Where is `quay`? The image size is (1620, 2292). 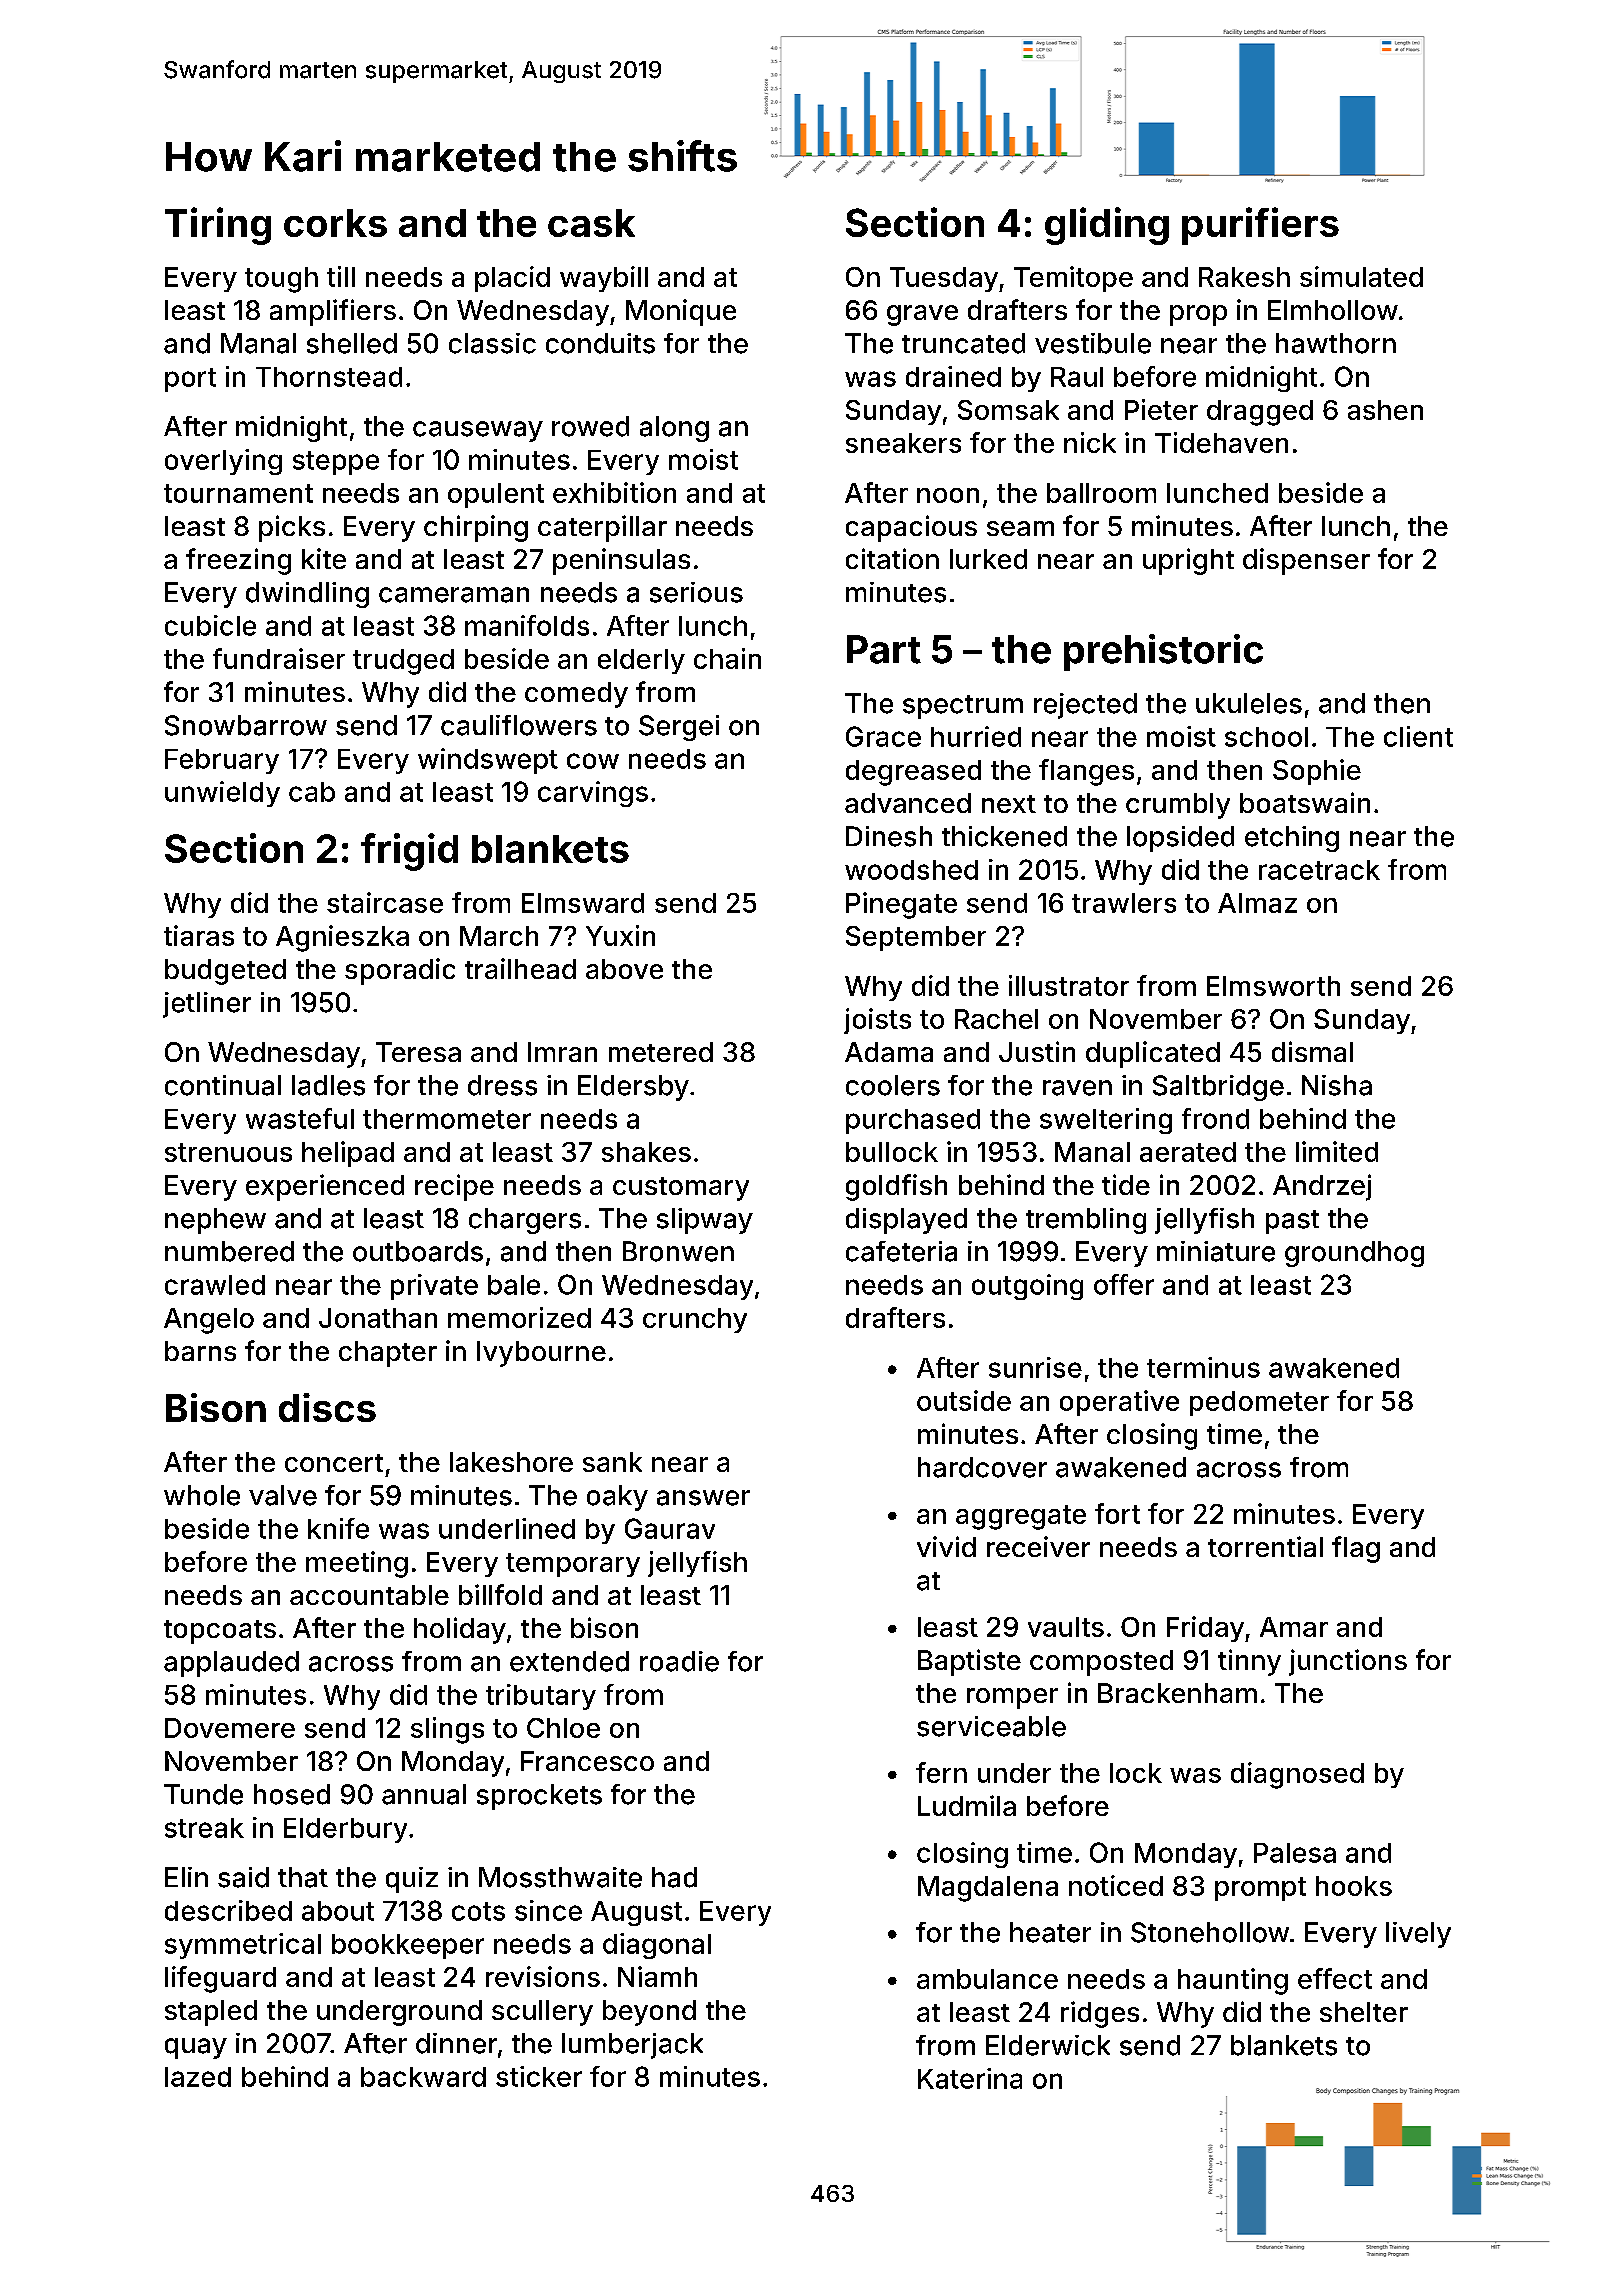 quay is located at coordinates (196, 2048).
